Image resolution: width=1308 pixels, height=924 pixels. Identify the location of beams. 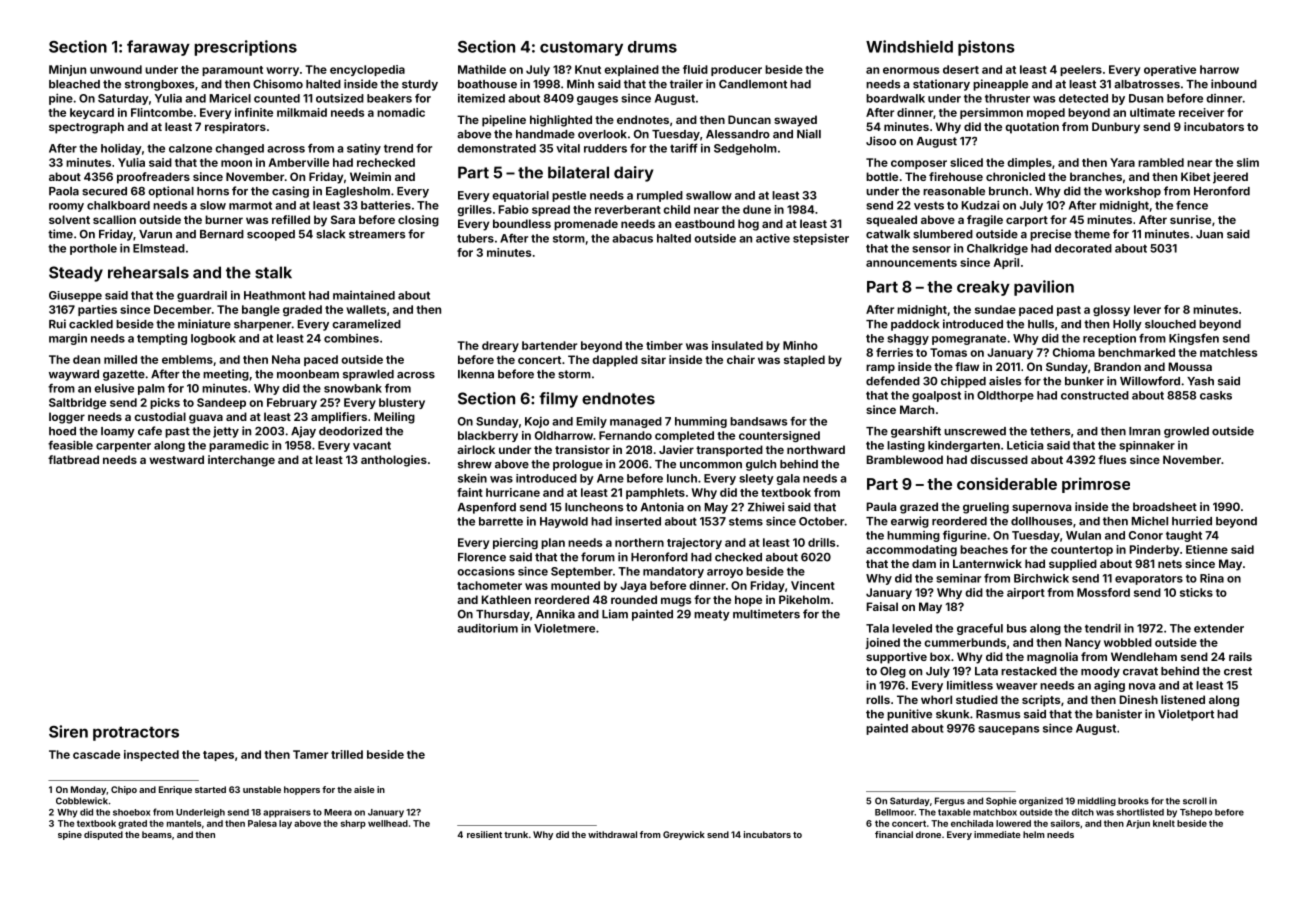
(157, 834).
